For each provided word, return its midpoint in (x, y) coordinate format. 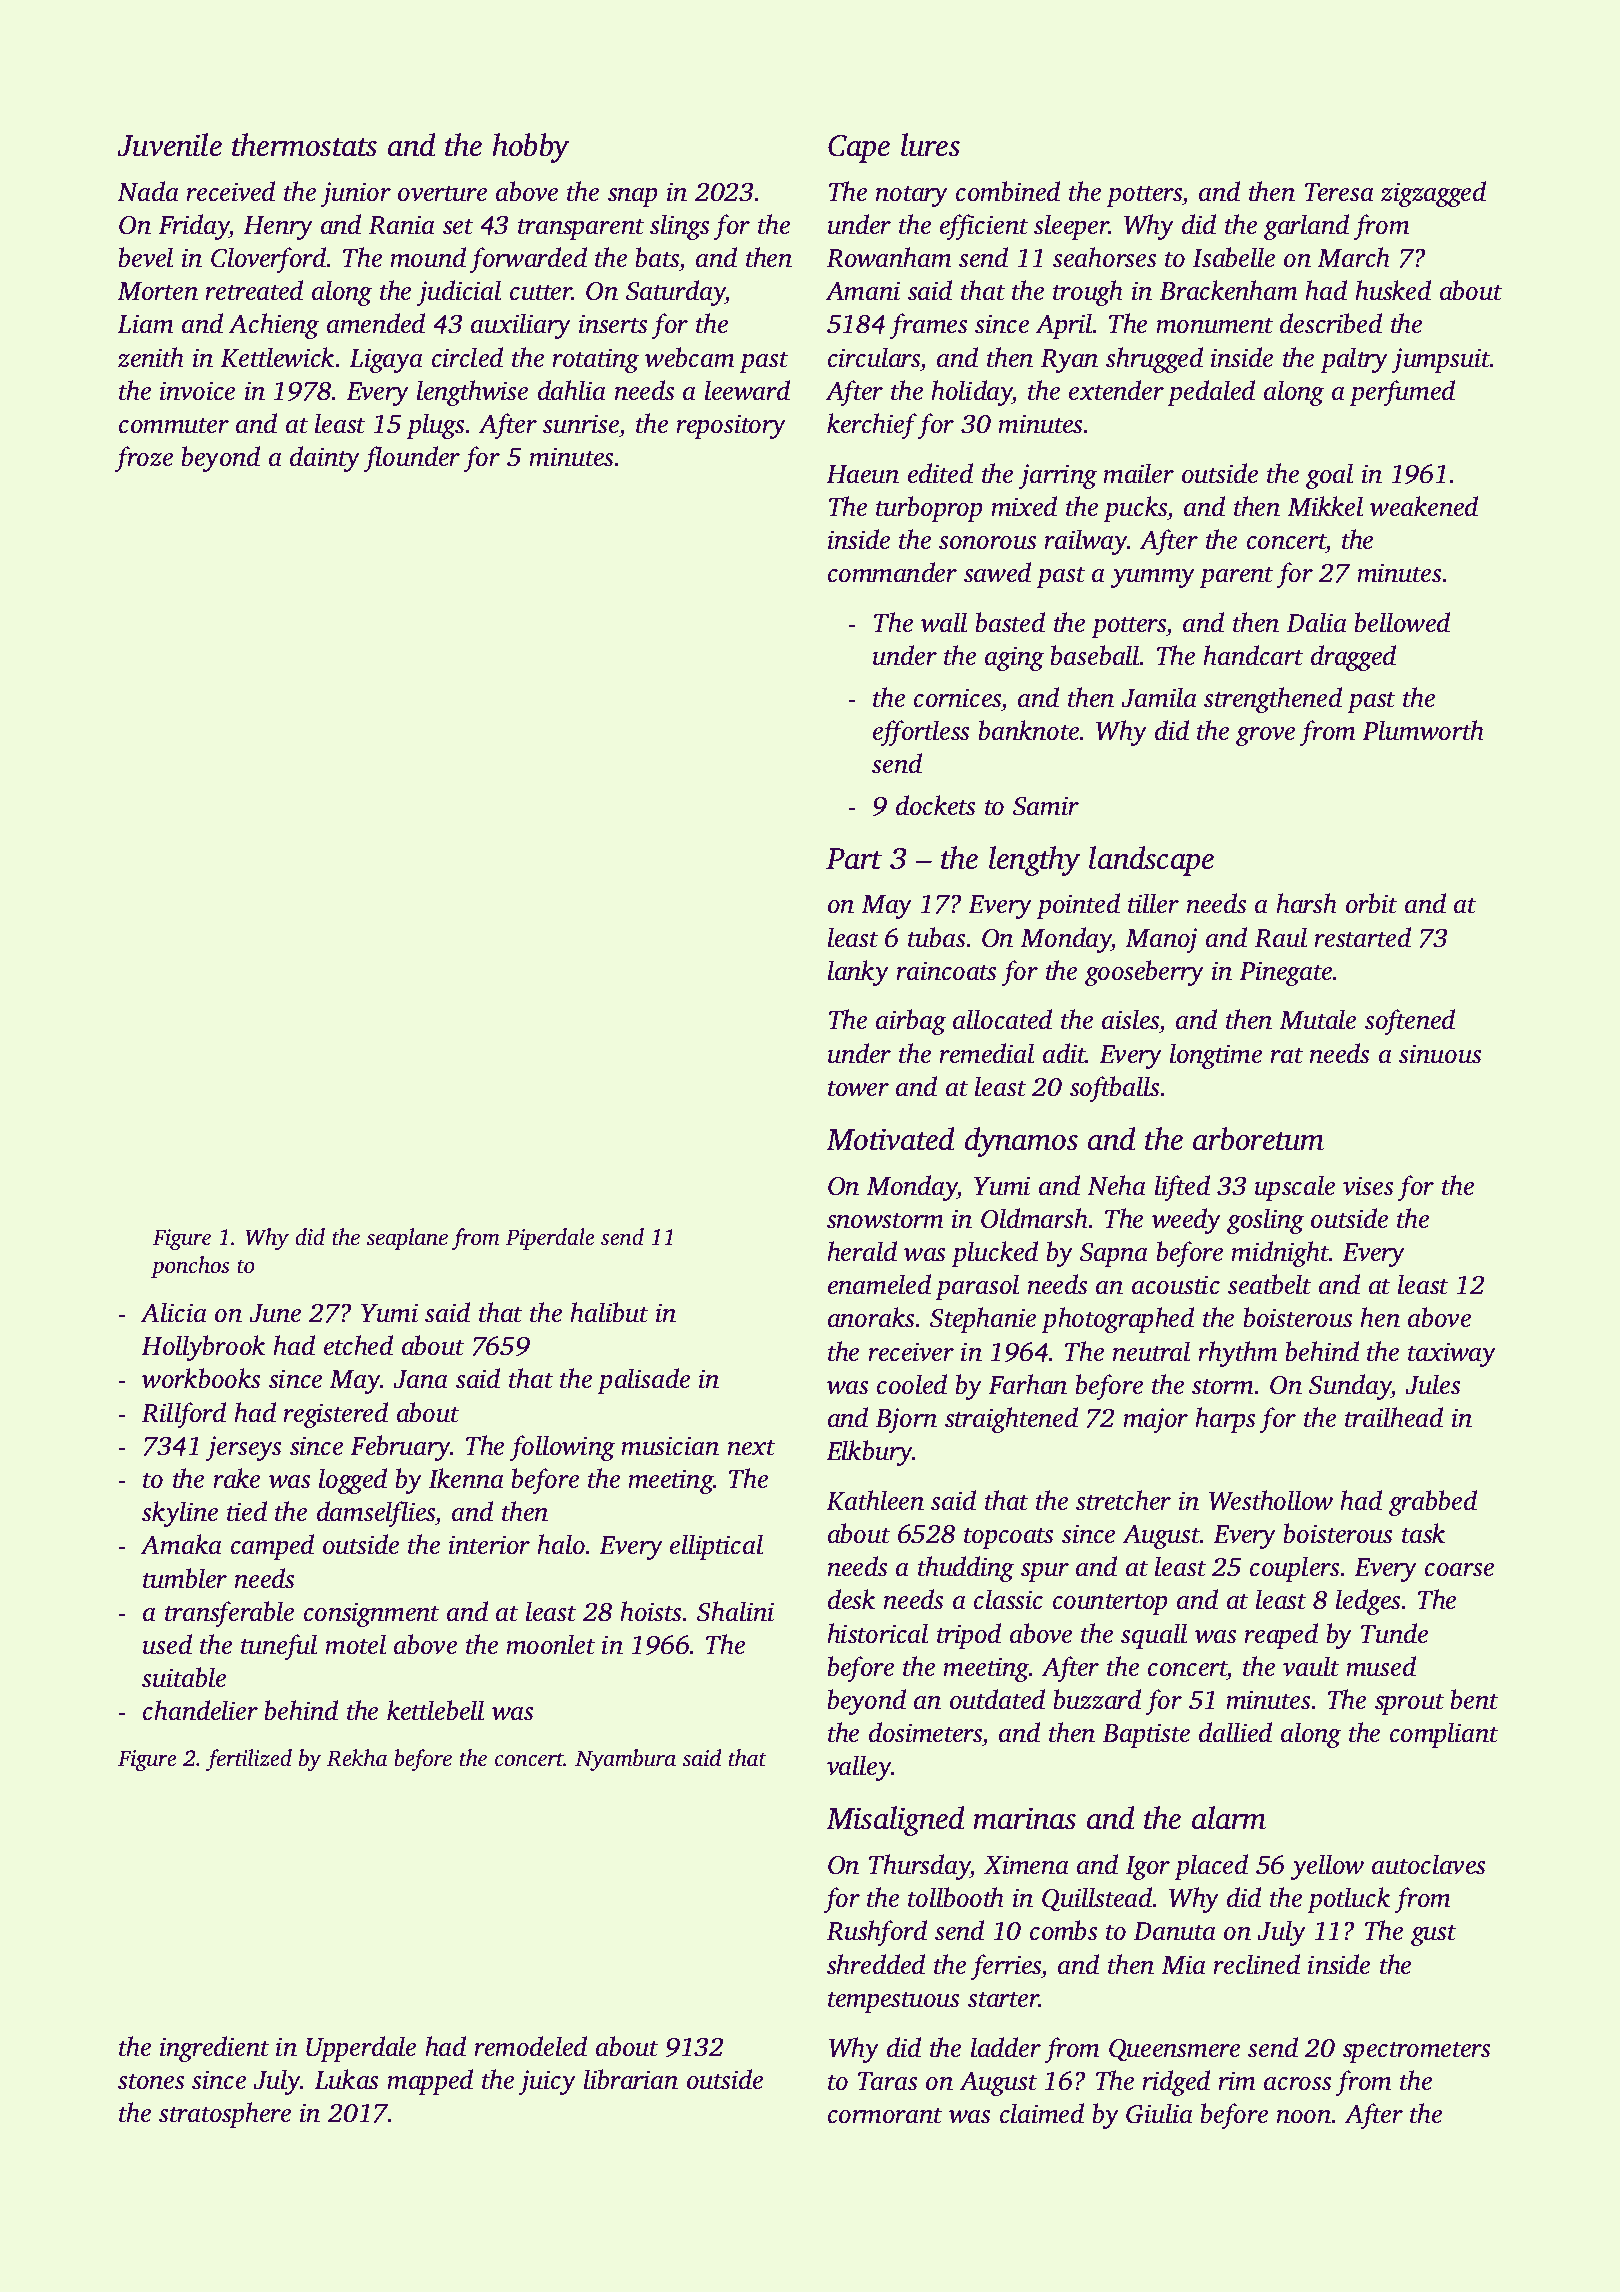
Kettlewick (277, 357)
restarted (1362, 937)
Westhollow (1271, 1500)
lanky (858, 973)
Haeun (862, 474)
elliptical (716, 1547)
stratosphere (225, 2115)
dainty (325, 459)
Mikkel (1325, 506)
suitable (184, 1677)
